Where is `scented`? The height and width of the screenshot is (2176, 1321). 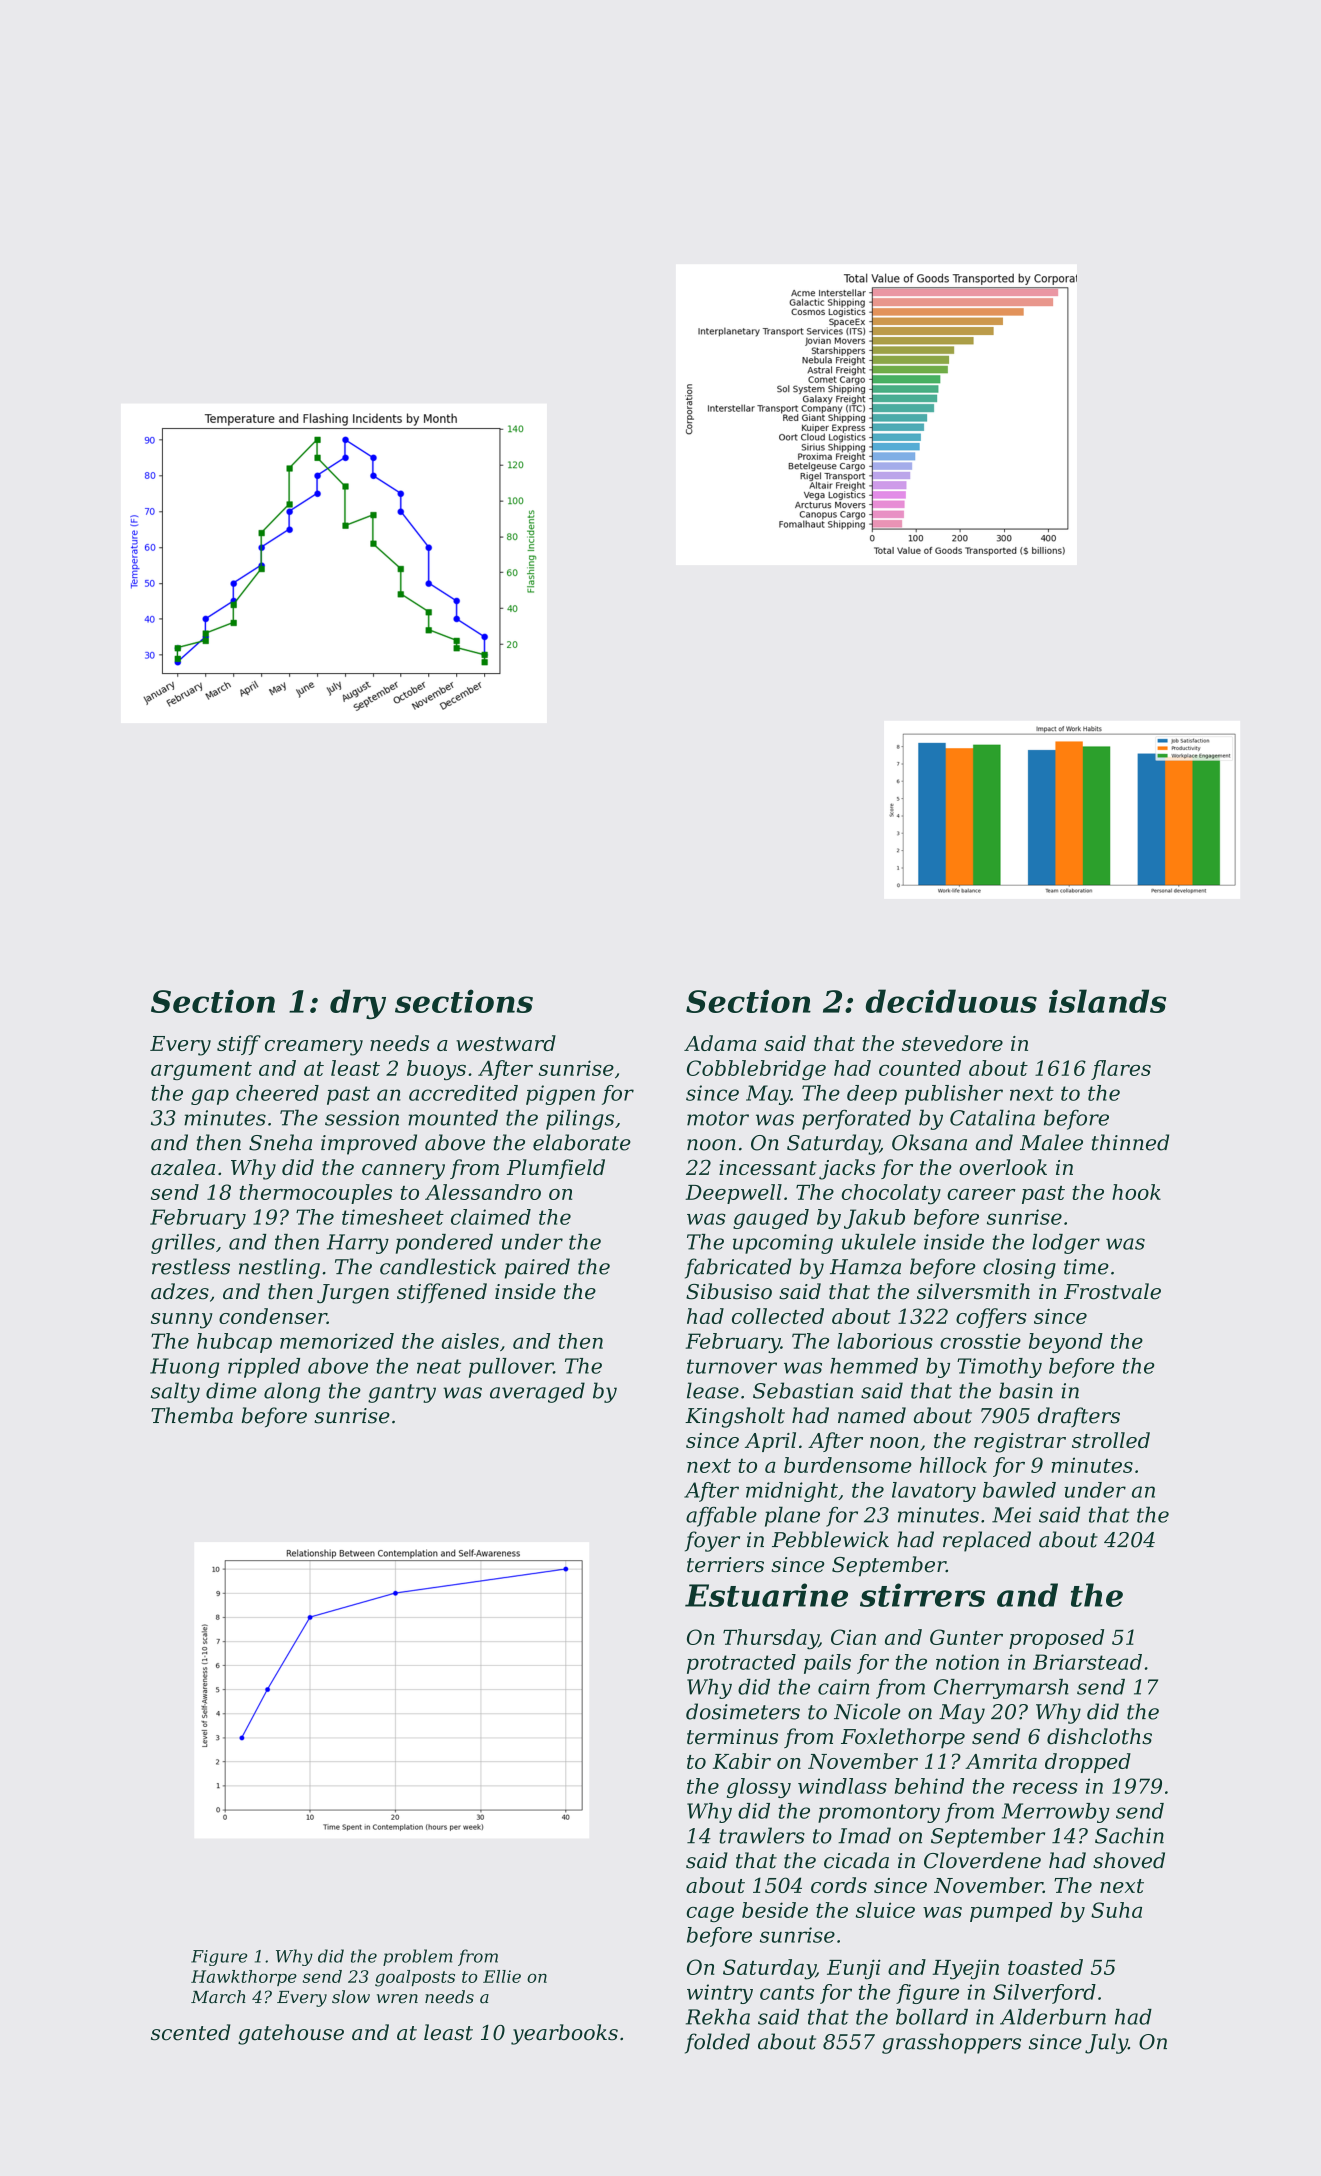
scented is located at coordinates (190, 2032).
